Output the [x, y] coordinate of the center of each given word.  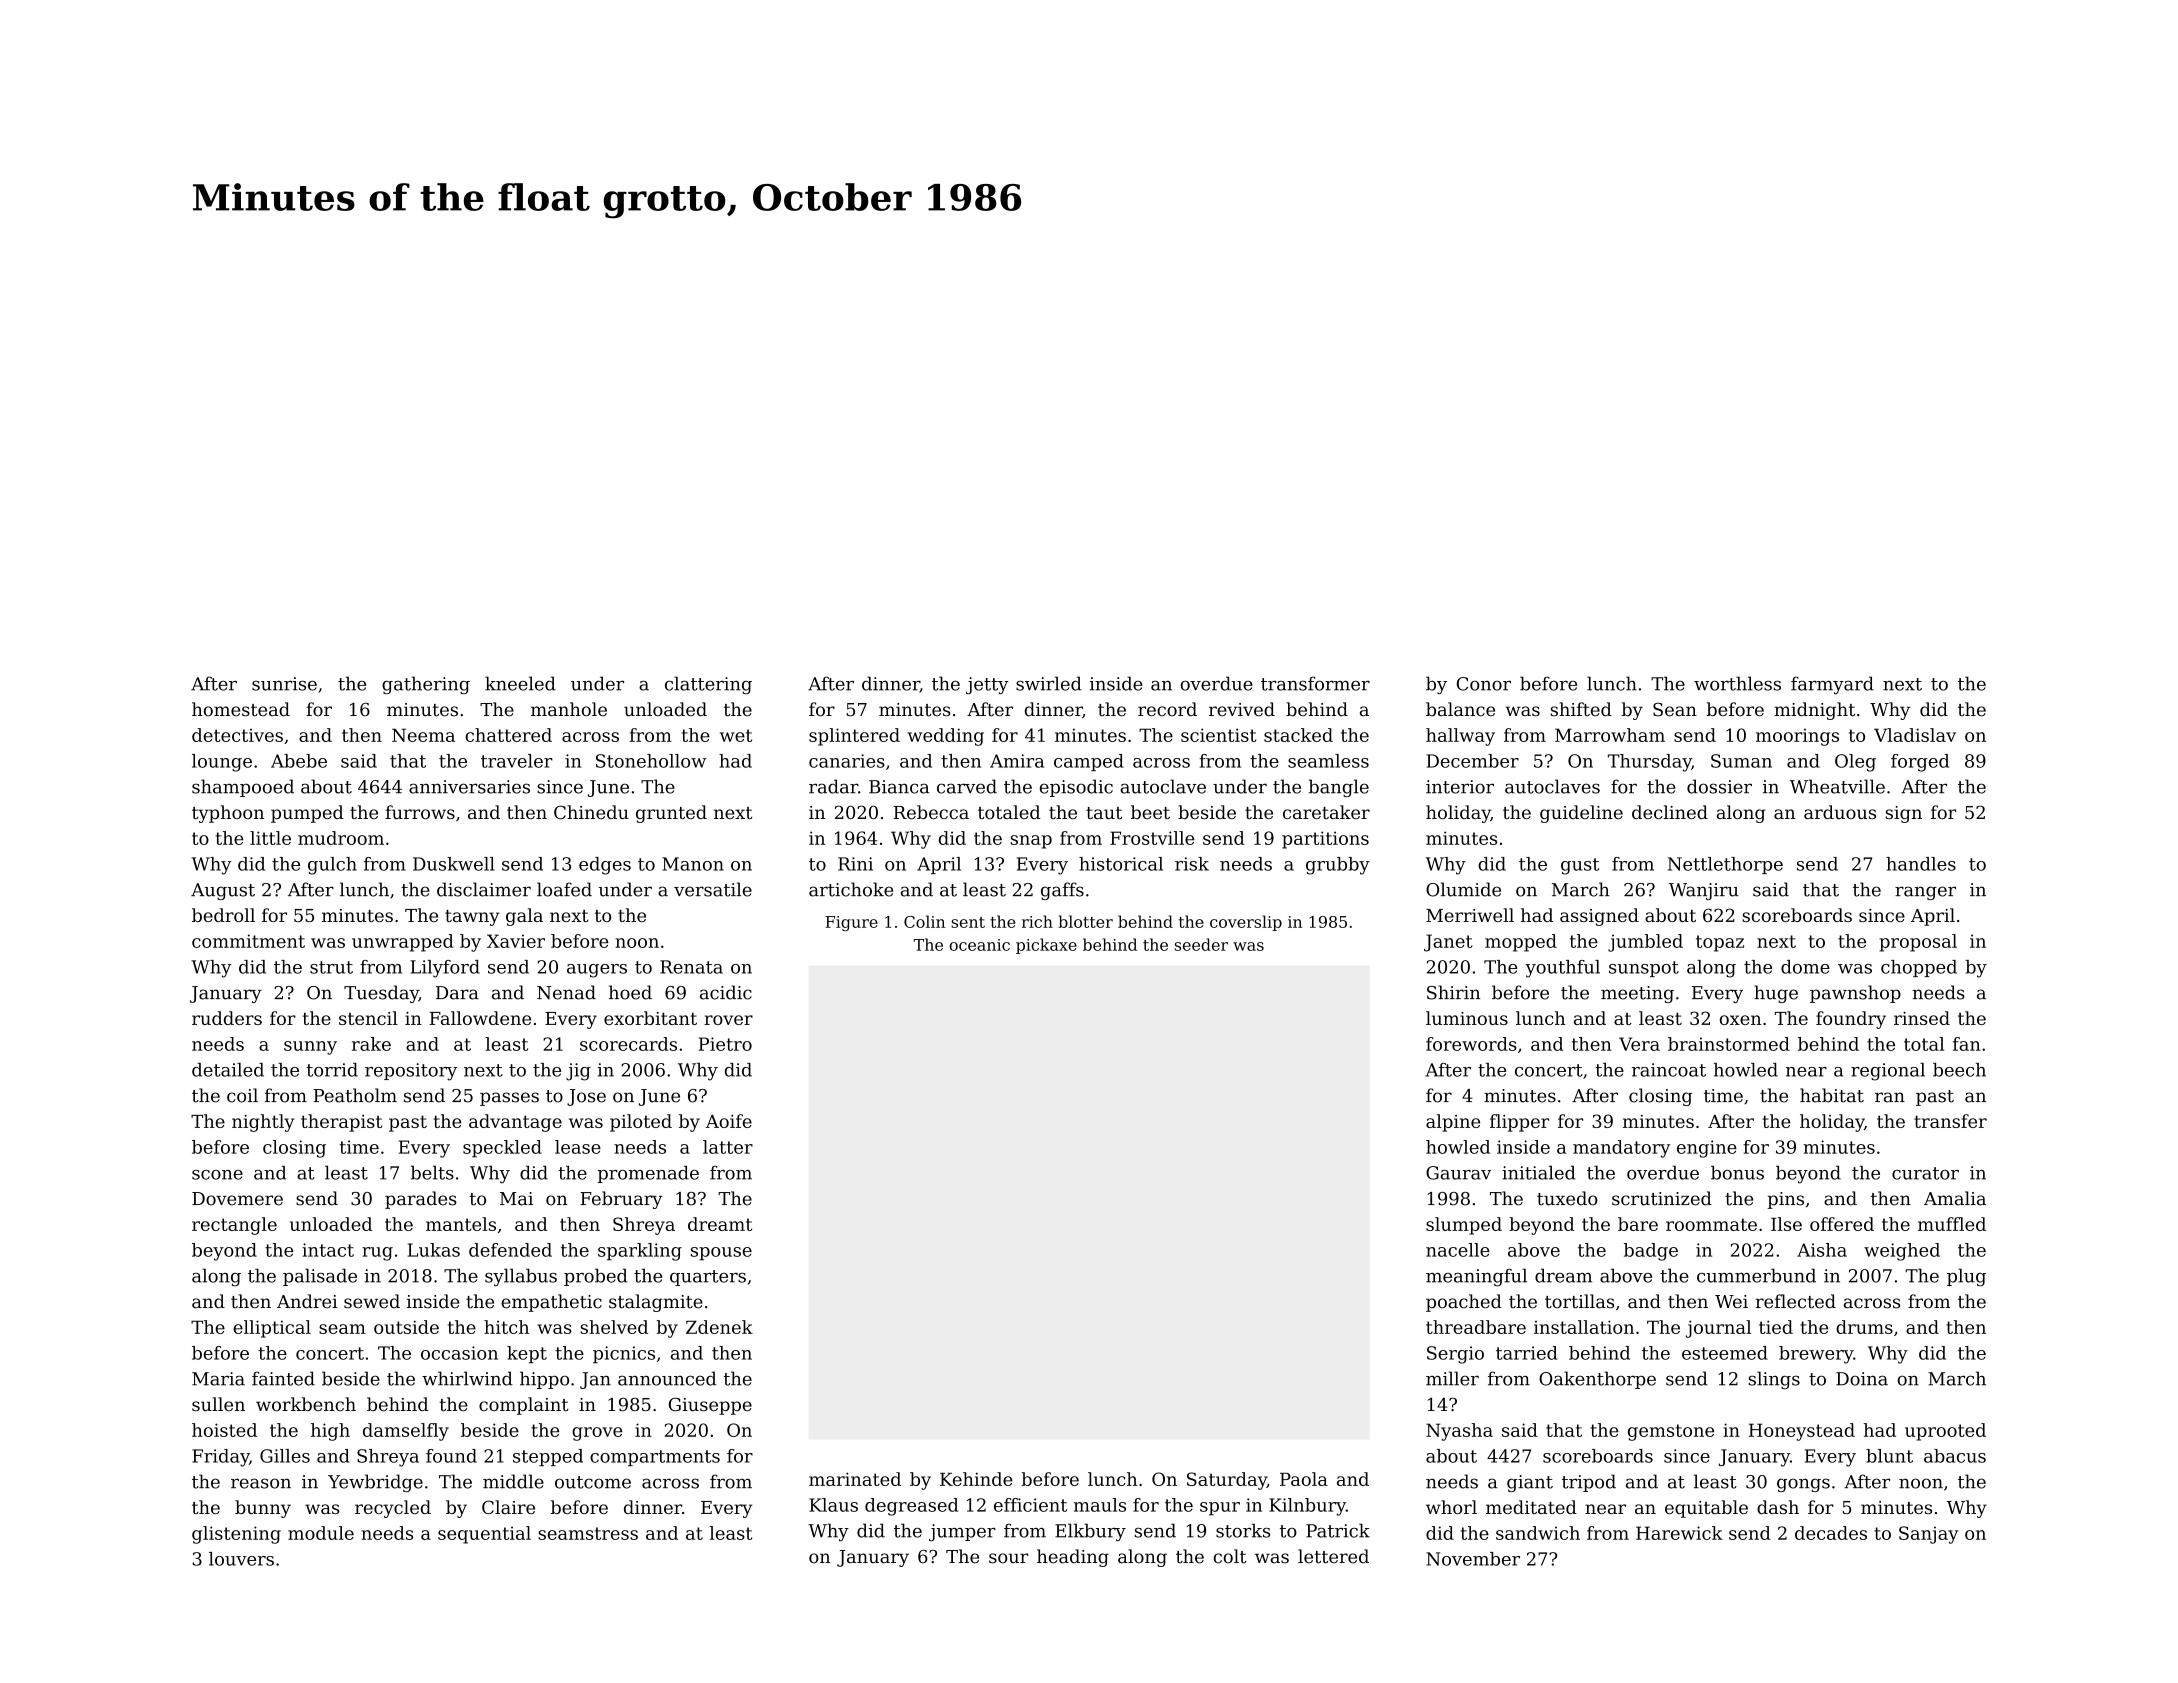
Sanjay [1928, 1535]
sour [1008, 1558]
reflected [1796, 1301]
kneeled [520, 683]
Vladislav [1915, 735]
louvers [241, 1559]
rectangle [234, 1226]
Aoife [729, 1121]
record [1167, 709]
